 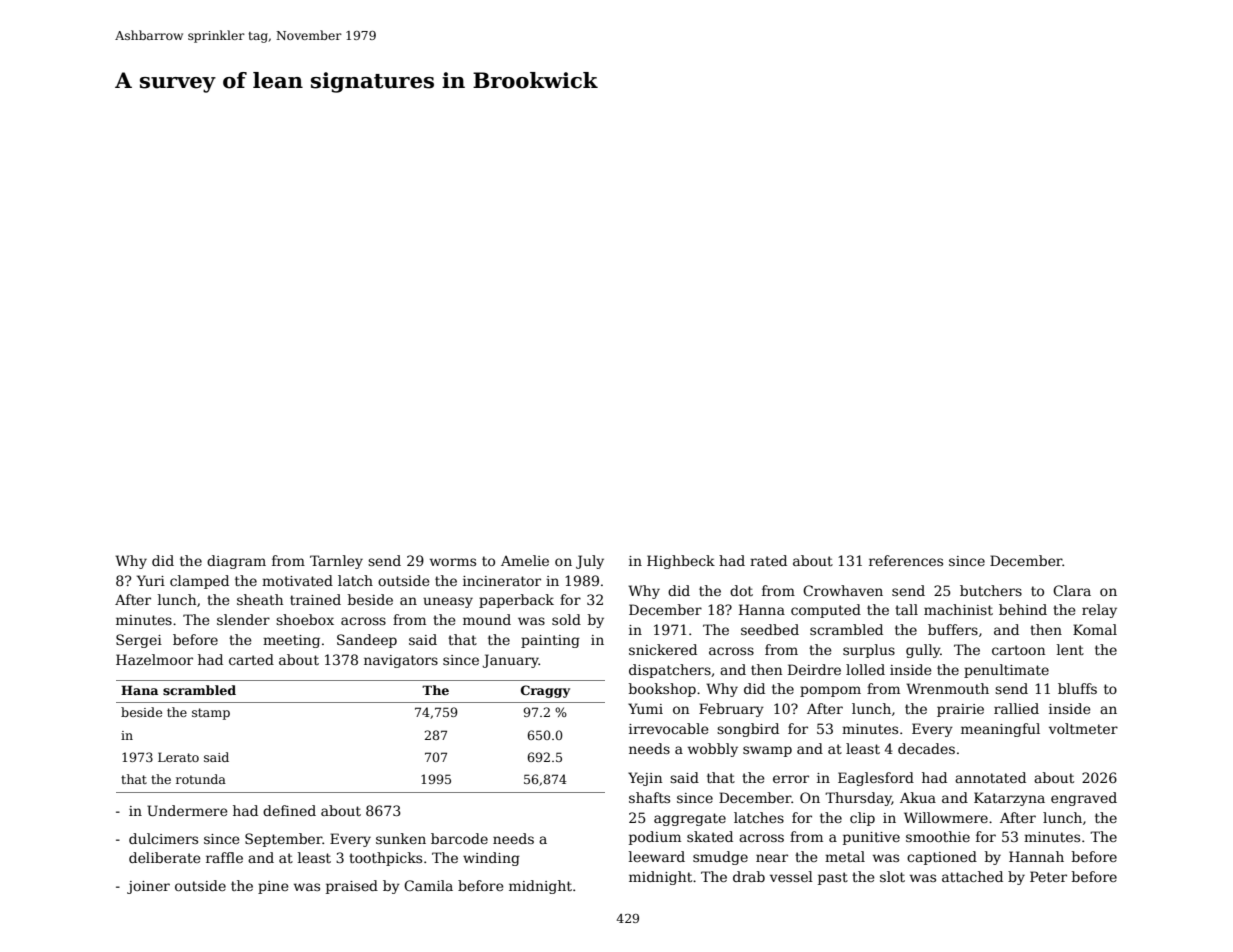 What do you see at coordinates (251, 659) in the document?
I see `carted` at bounding box center [251, 659].
